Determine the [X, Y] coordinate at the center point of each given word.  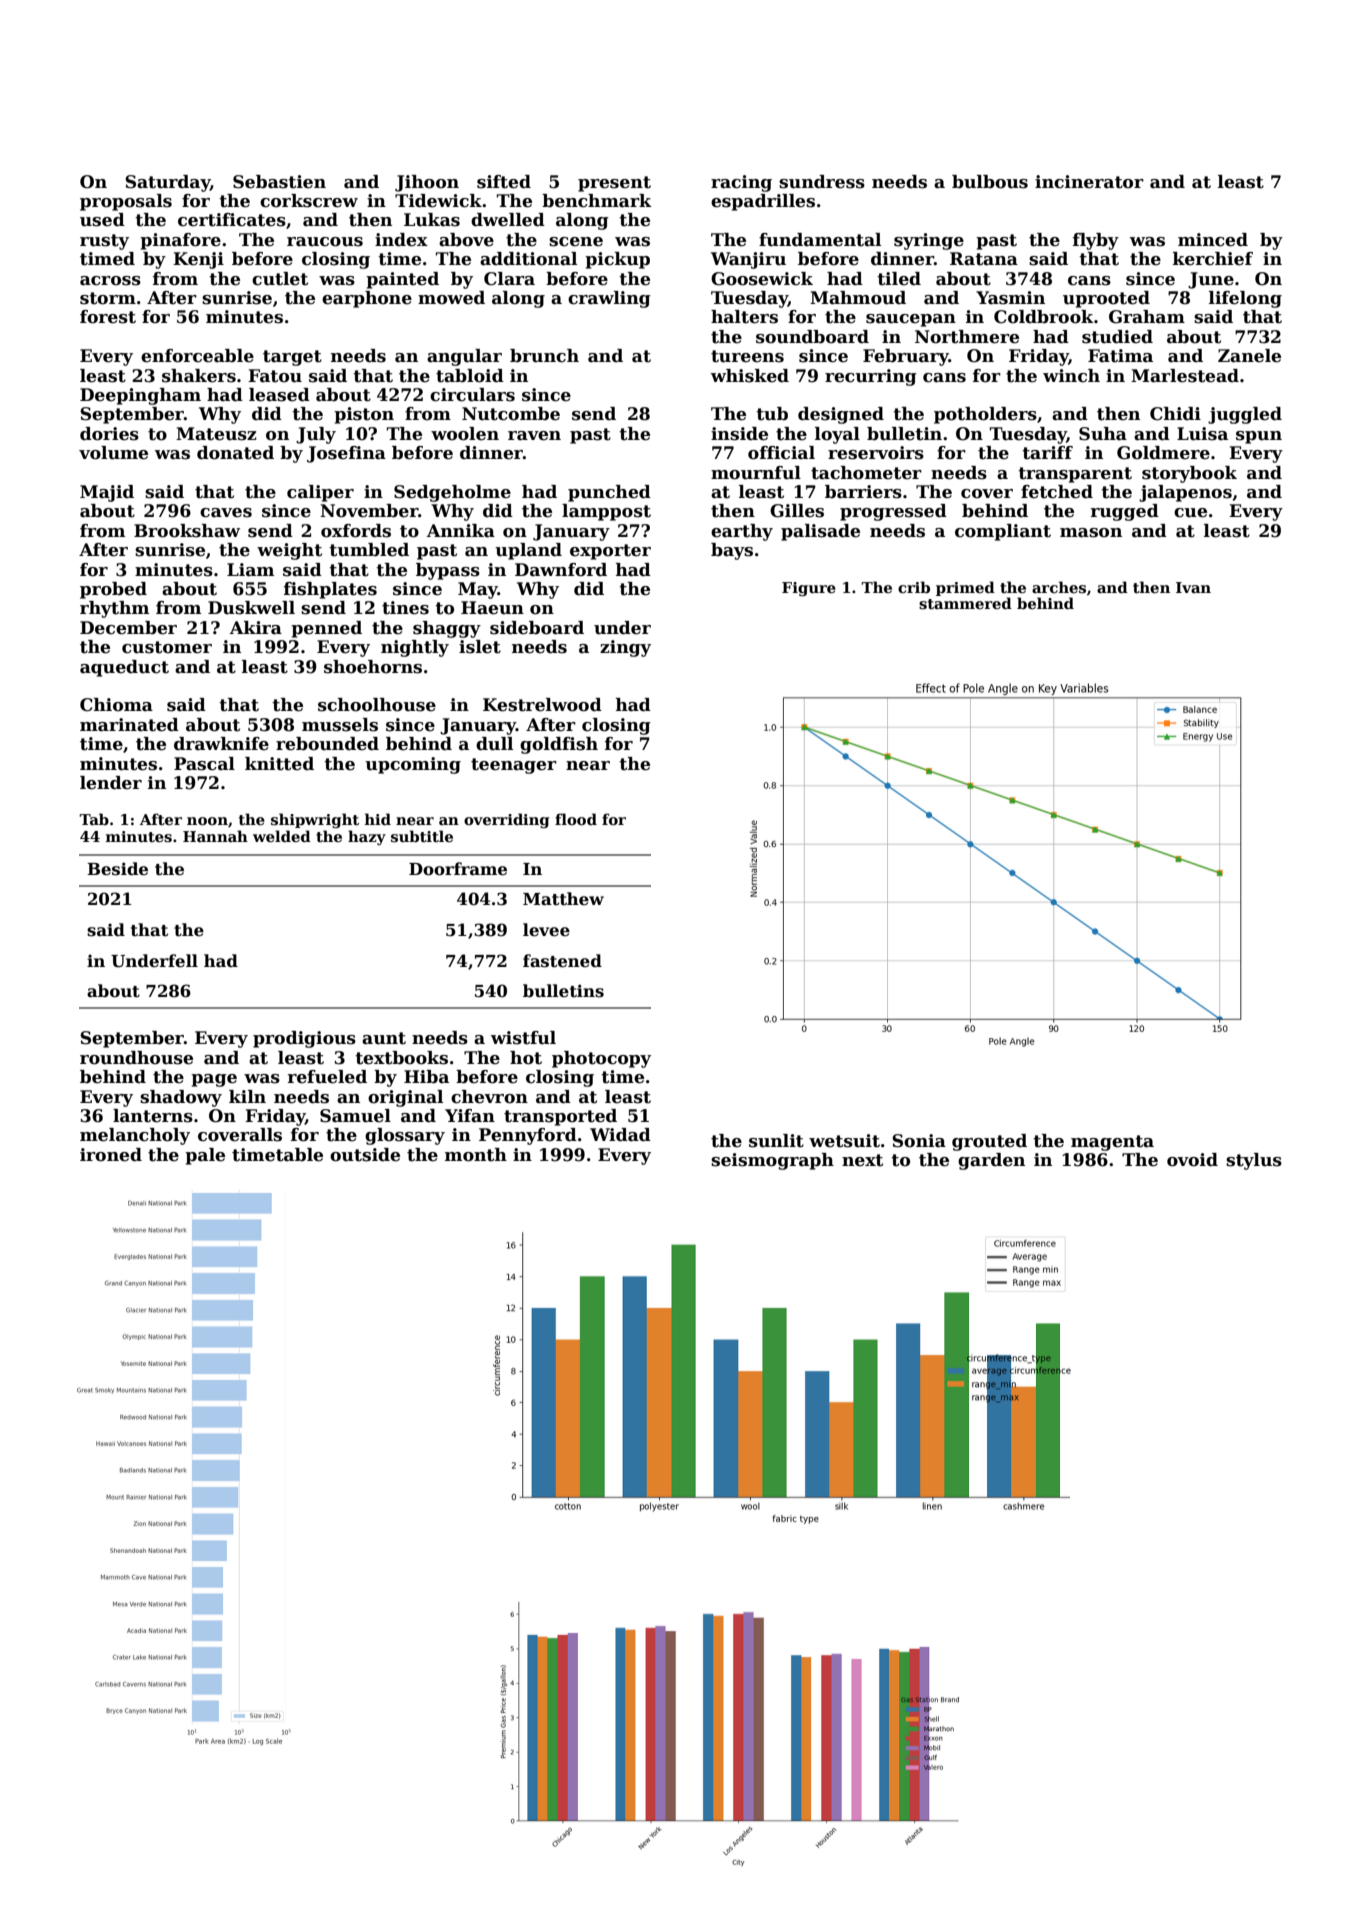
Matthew [563, 899]
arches [1059, 587]
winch [1071, 376]
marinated [129, 725]
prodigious [304, 1039]
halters [744, 317]
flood [576, 819]
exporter [610, 552]
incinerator [1089, 182]
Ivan [1193, 587]
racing [741, 183]
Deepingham [140, 396]
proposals [126, 202]
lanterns [153, 1116]
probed [113, 590]
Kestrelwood [542, 705]
